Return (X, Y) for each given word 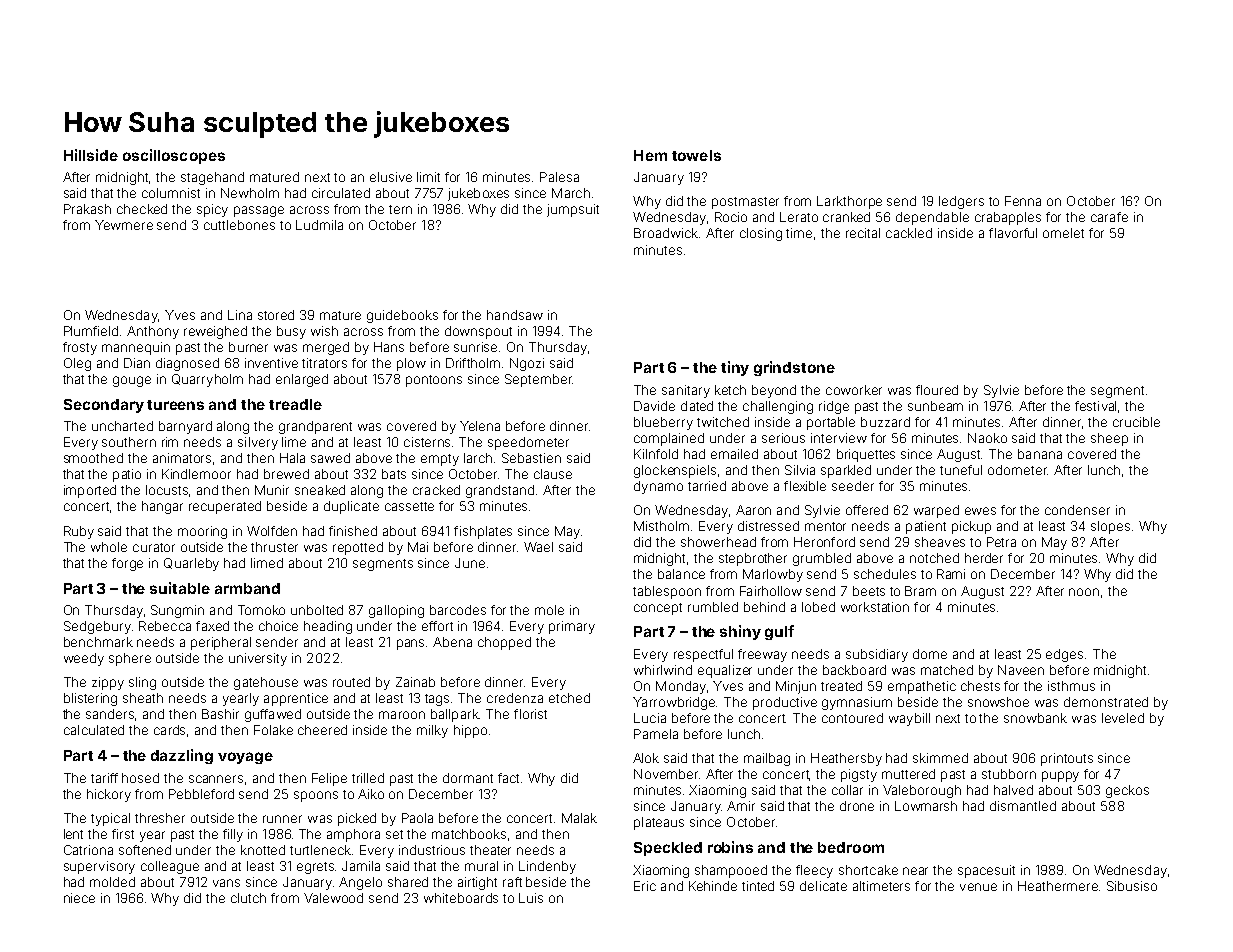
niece (79, 898)
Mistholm (661, 526)
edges (1064, 655)
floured (937, 390)
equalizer (725, 671)
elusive (391, 177)
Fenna (1023, 201)
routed (351, 682)
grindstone (794, 368)
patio (127, 475)
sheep (1109, 439)
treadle (295, 404)
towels (696, 155)
